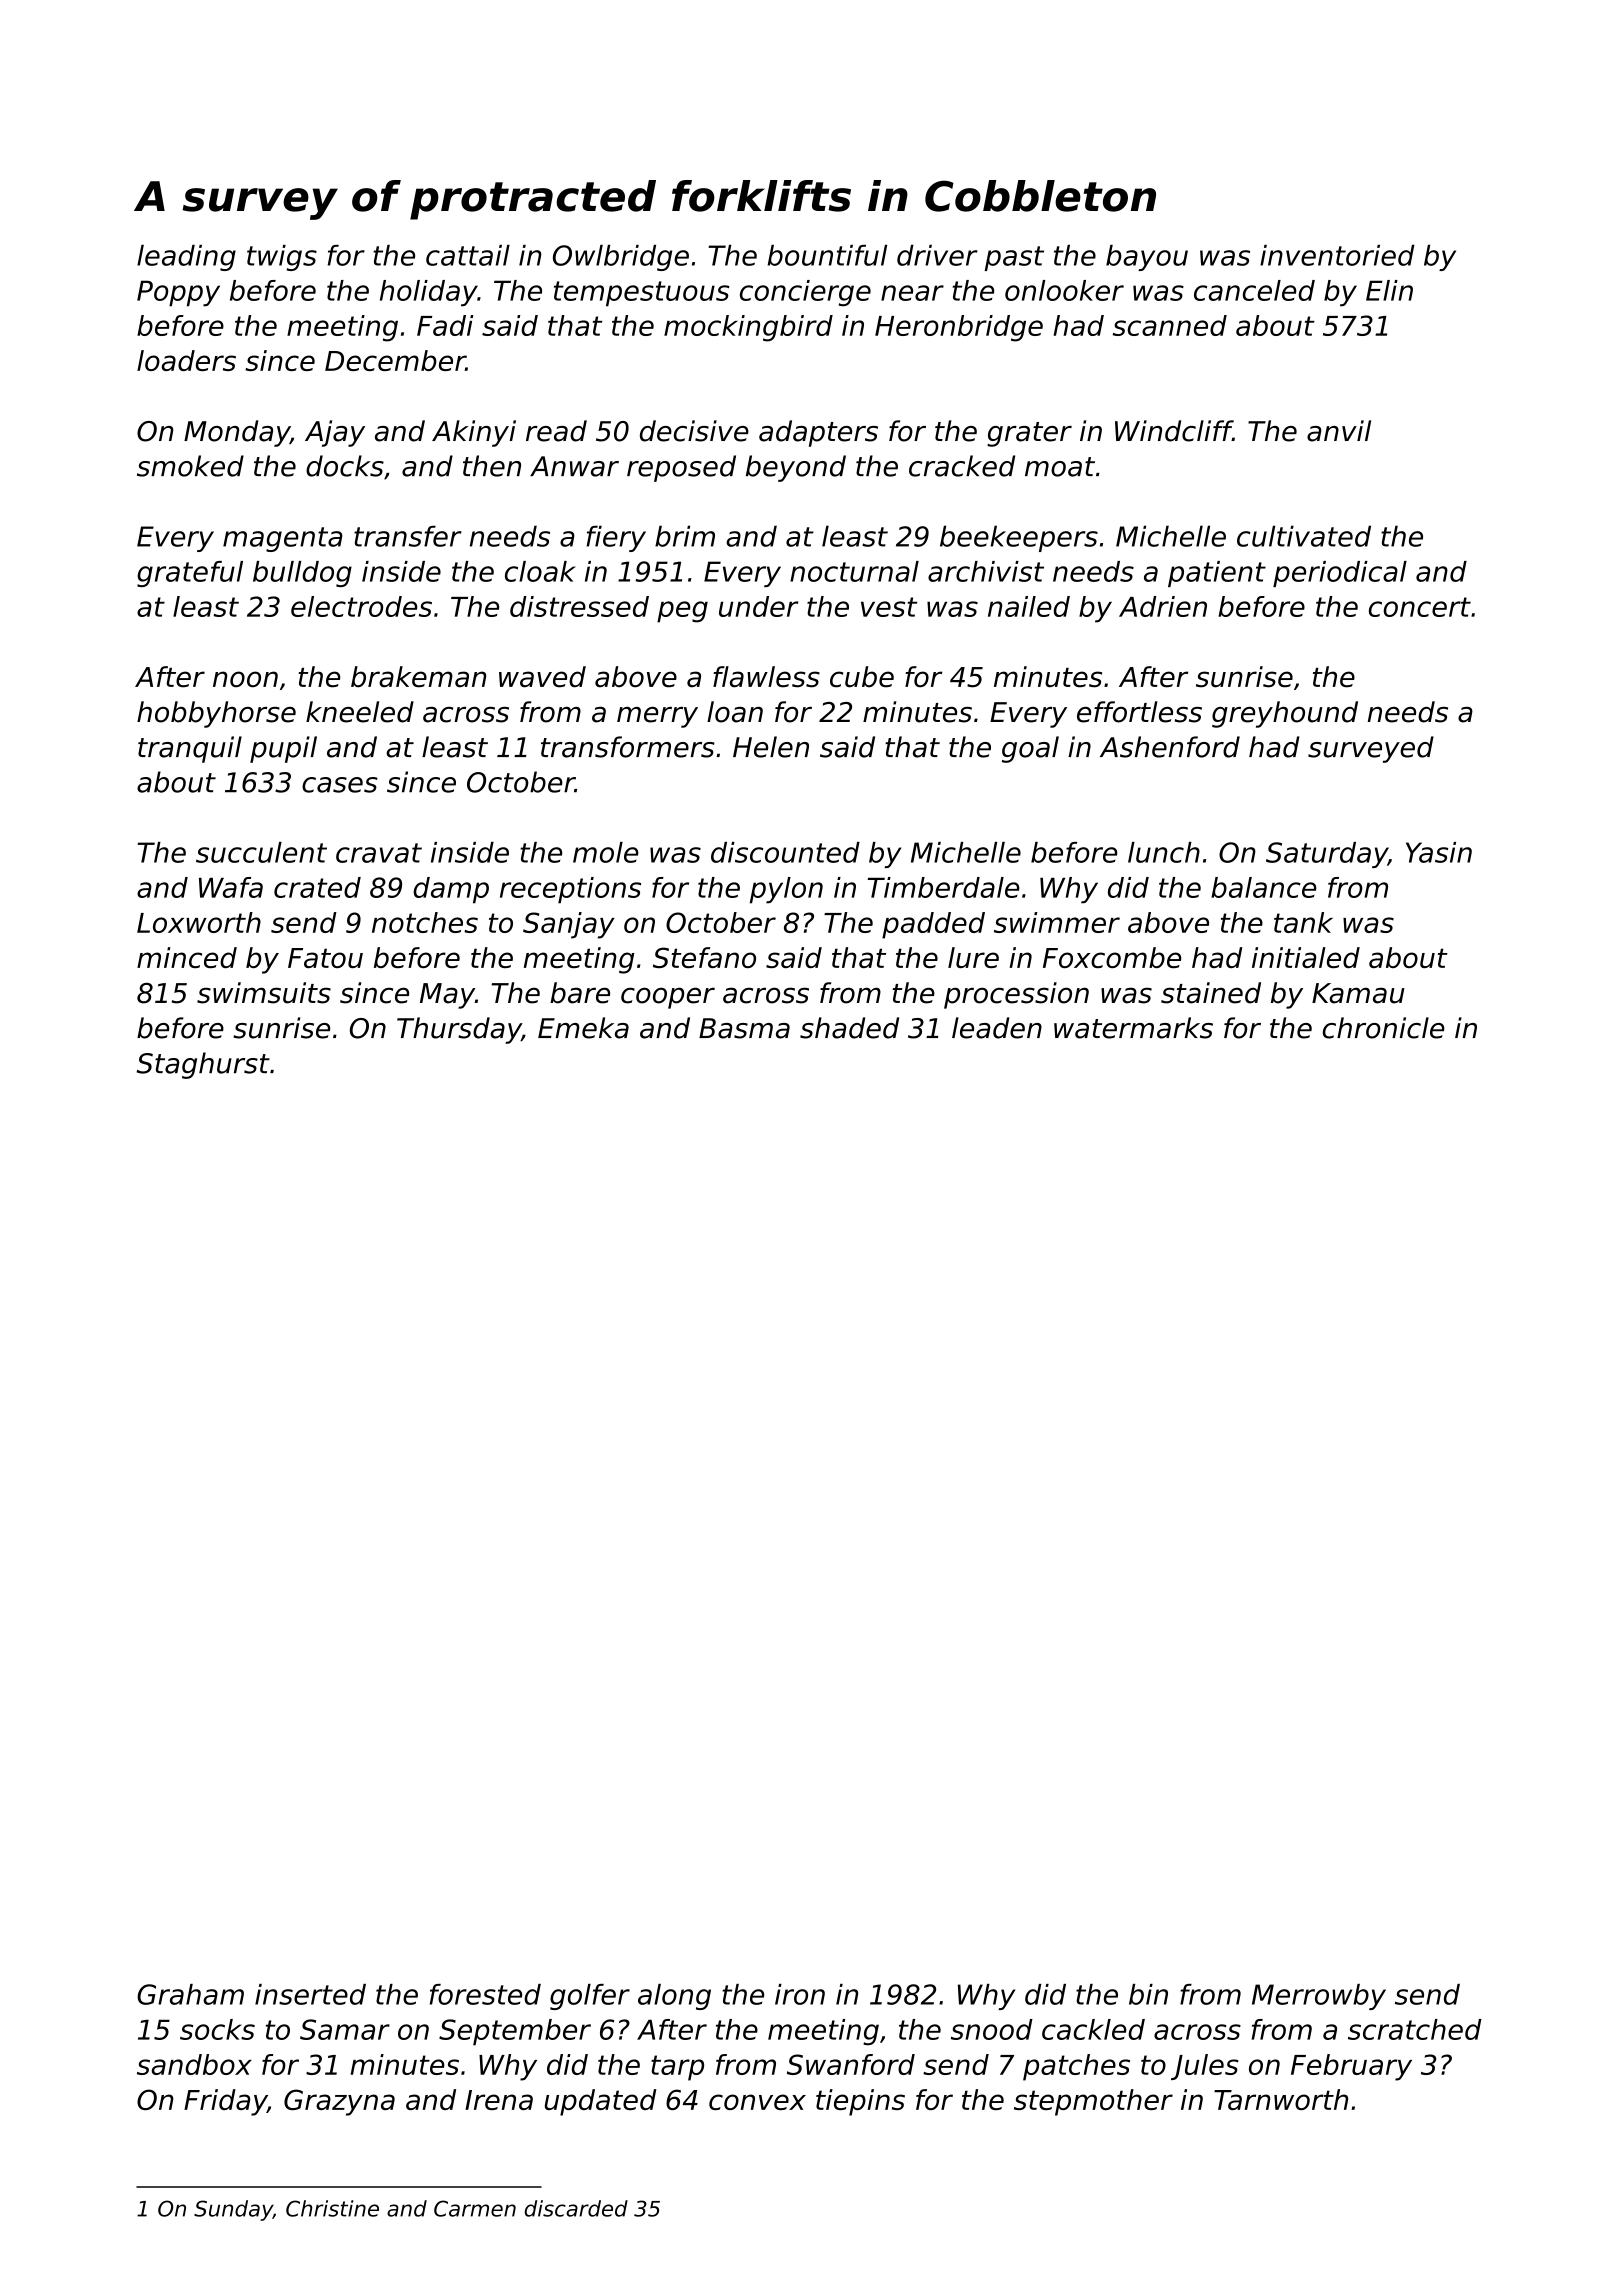 The image size is (1620, 2292). What do you see at coordinates (1281, 2099) in the screenshot?
I see `Tarnworth` at bounding box center [1281, 2099].
